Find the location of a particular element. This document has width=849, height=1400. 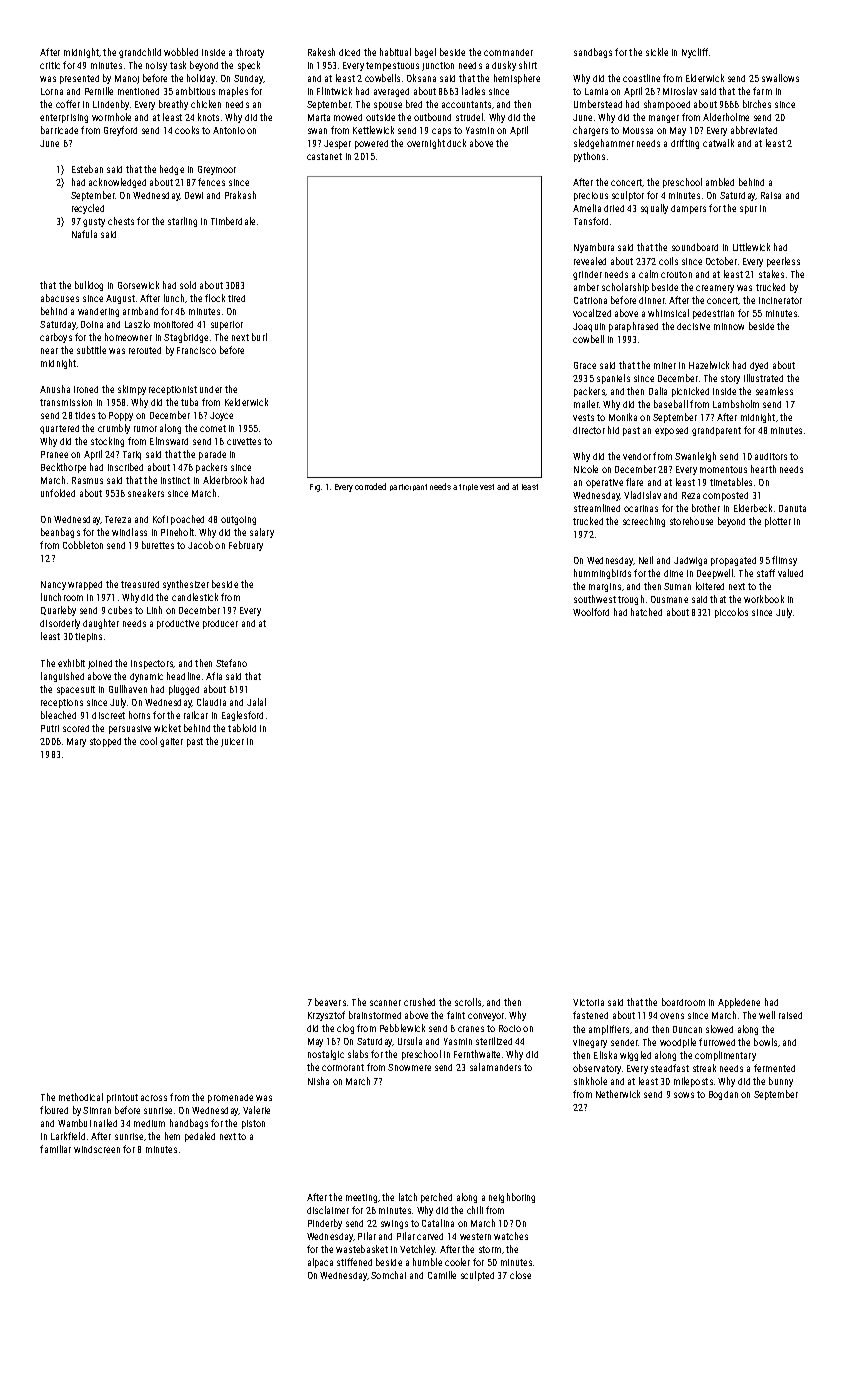

printout is located at coordinates (122, 1098).
